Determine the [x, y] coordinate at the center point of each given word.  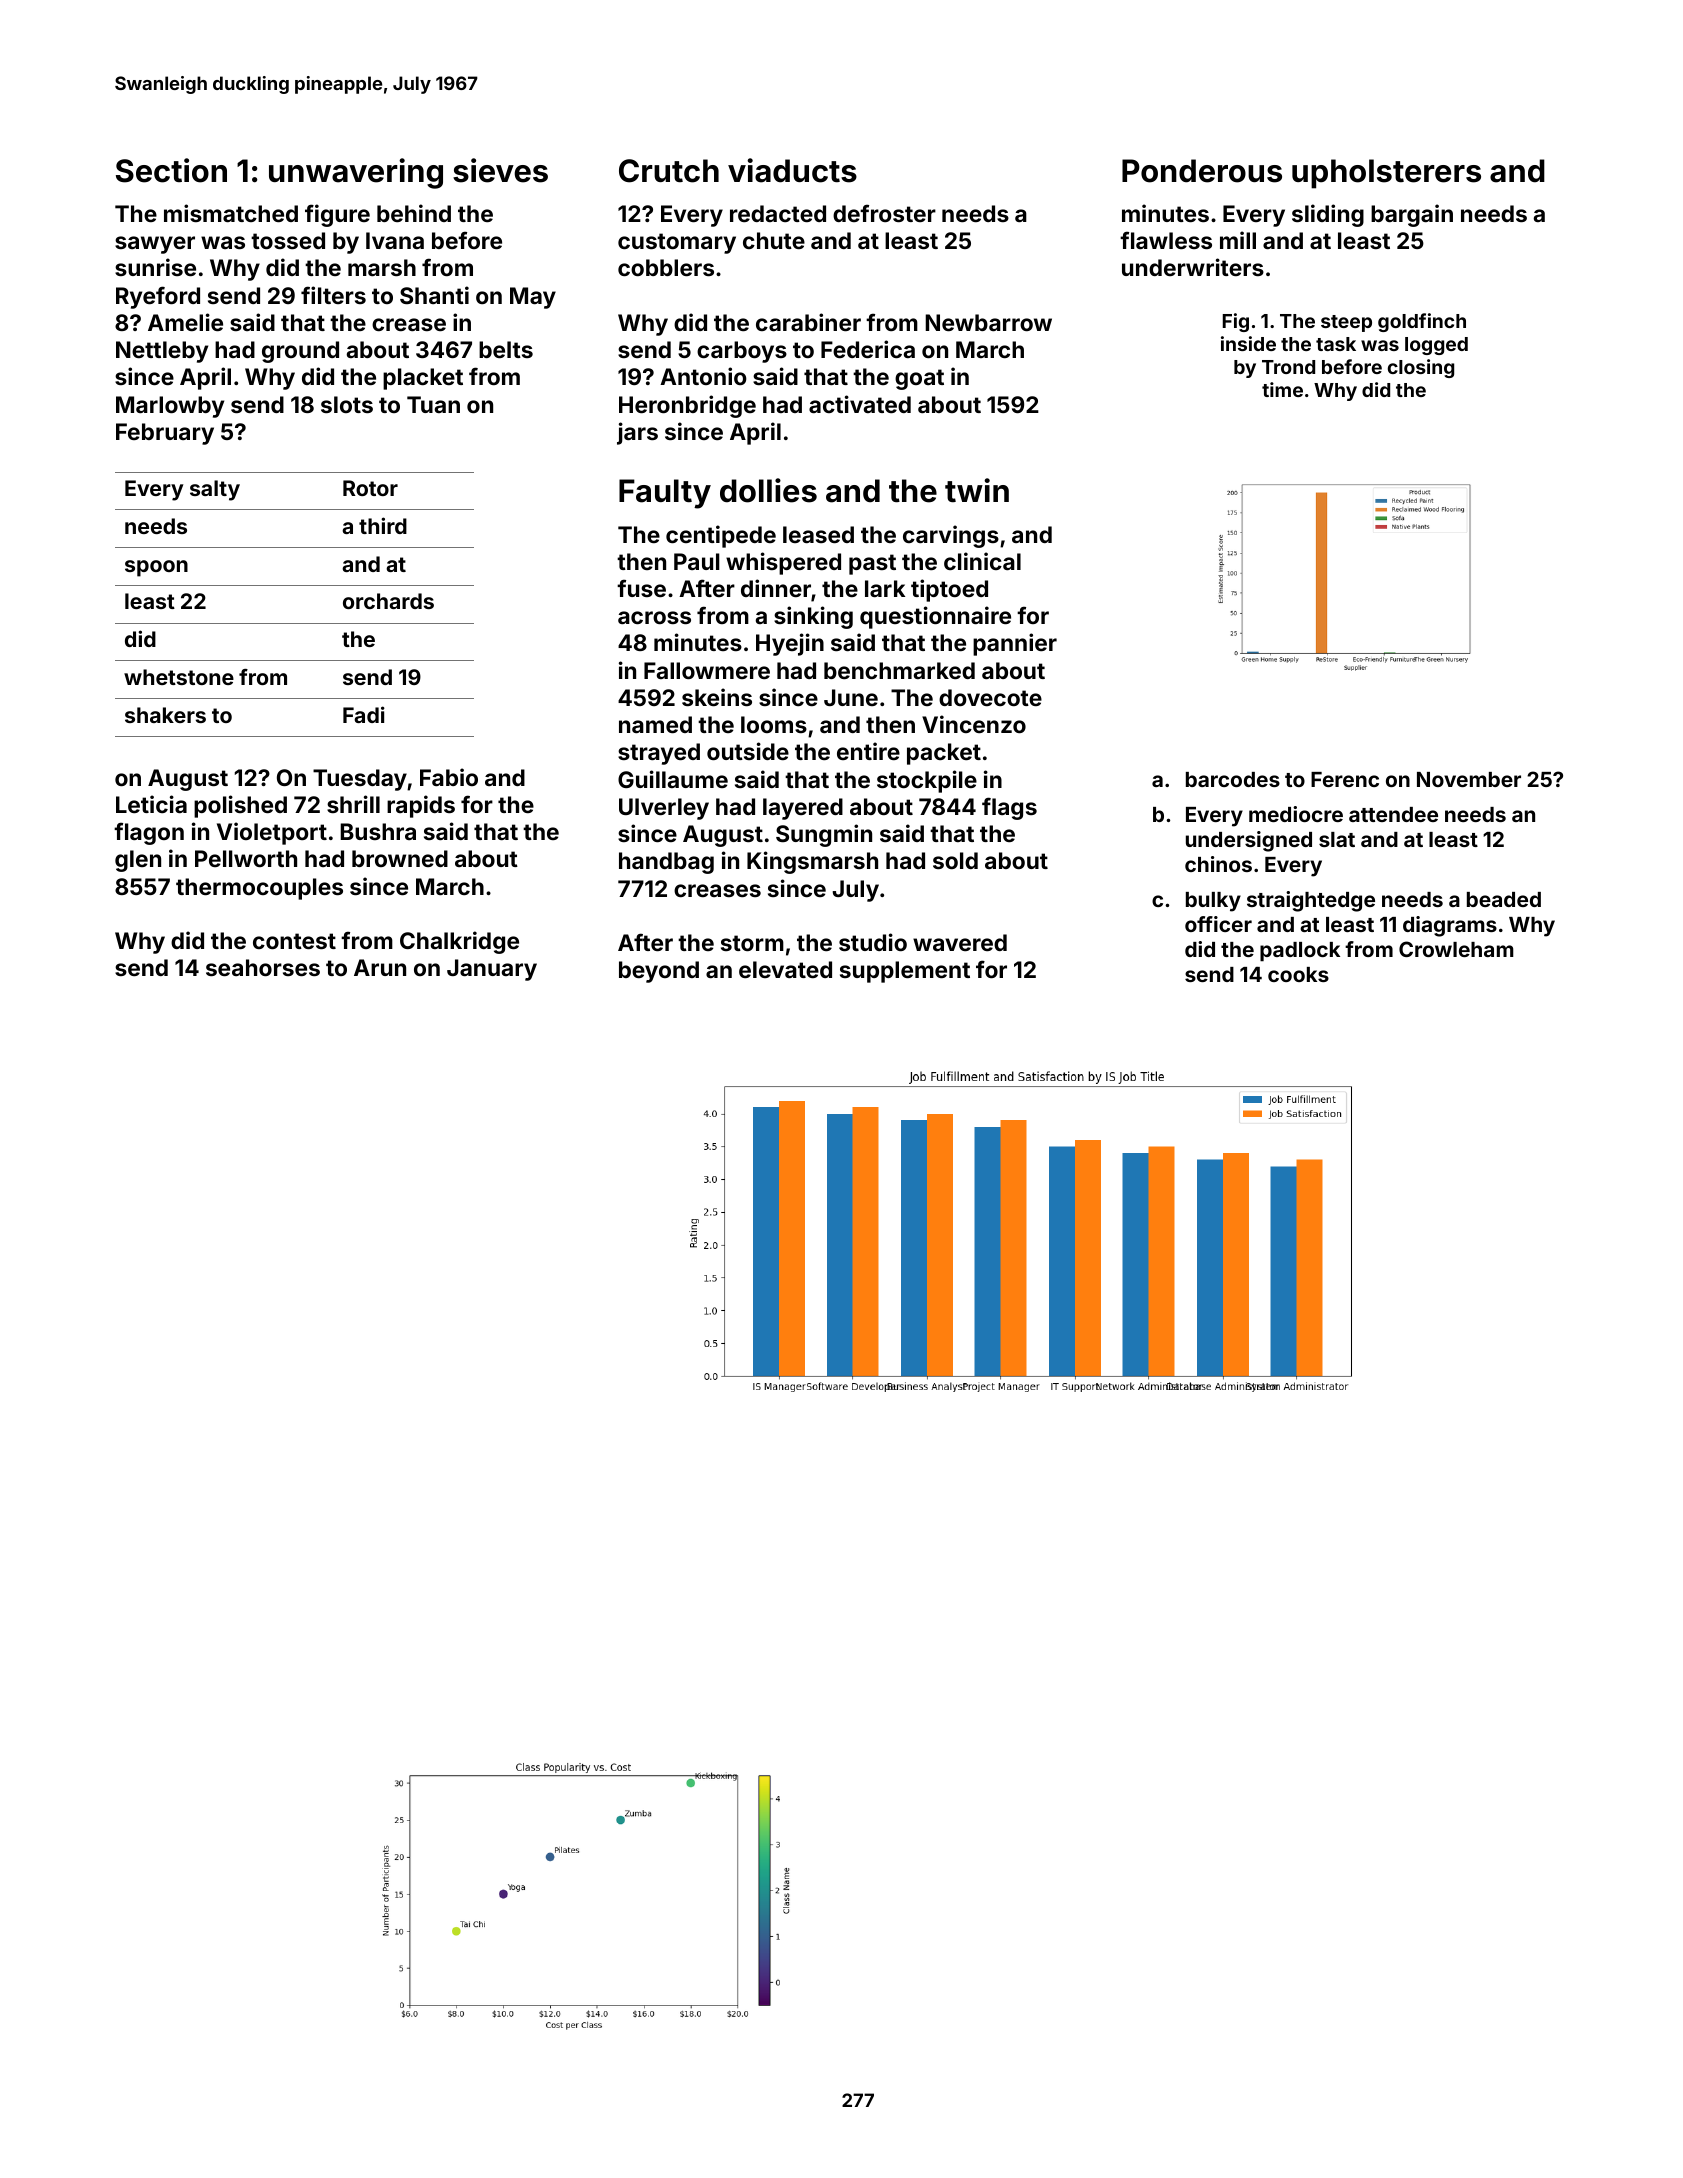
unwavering [356, 173]
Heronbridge [687, 406]
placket [423, 379]
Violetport [272, 833]
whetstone [179, 677]
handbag [666, 863]
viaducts [792, 170]
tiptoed [949, 590]
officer [1218, 924]
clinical [982, 561]
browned [400, 858]
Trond [1288, 367]
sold [955, 860]
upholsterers [1386, 174]
